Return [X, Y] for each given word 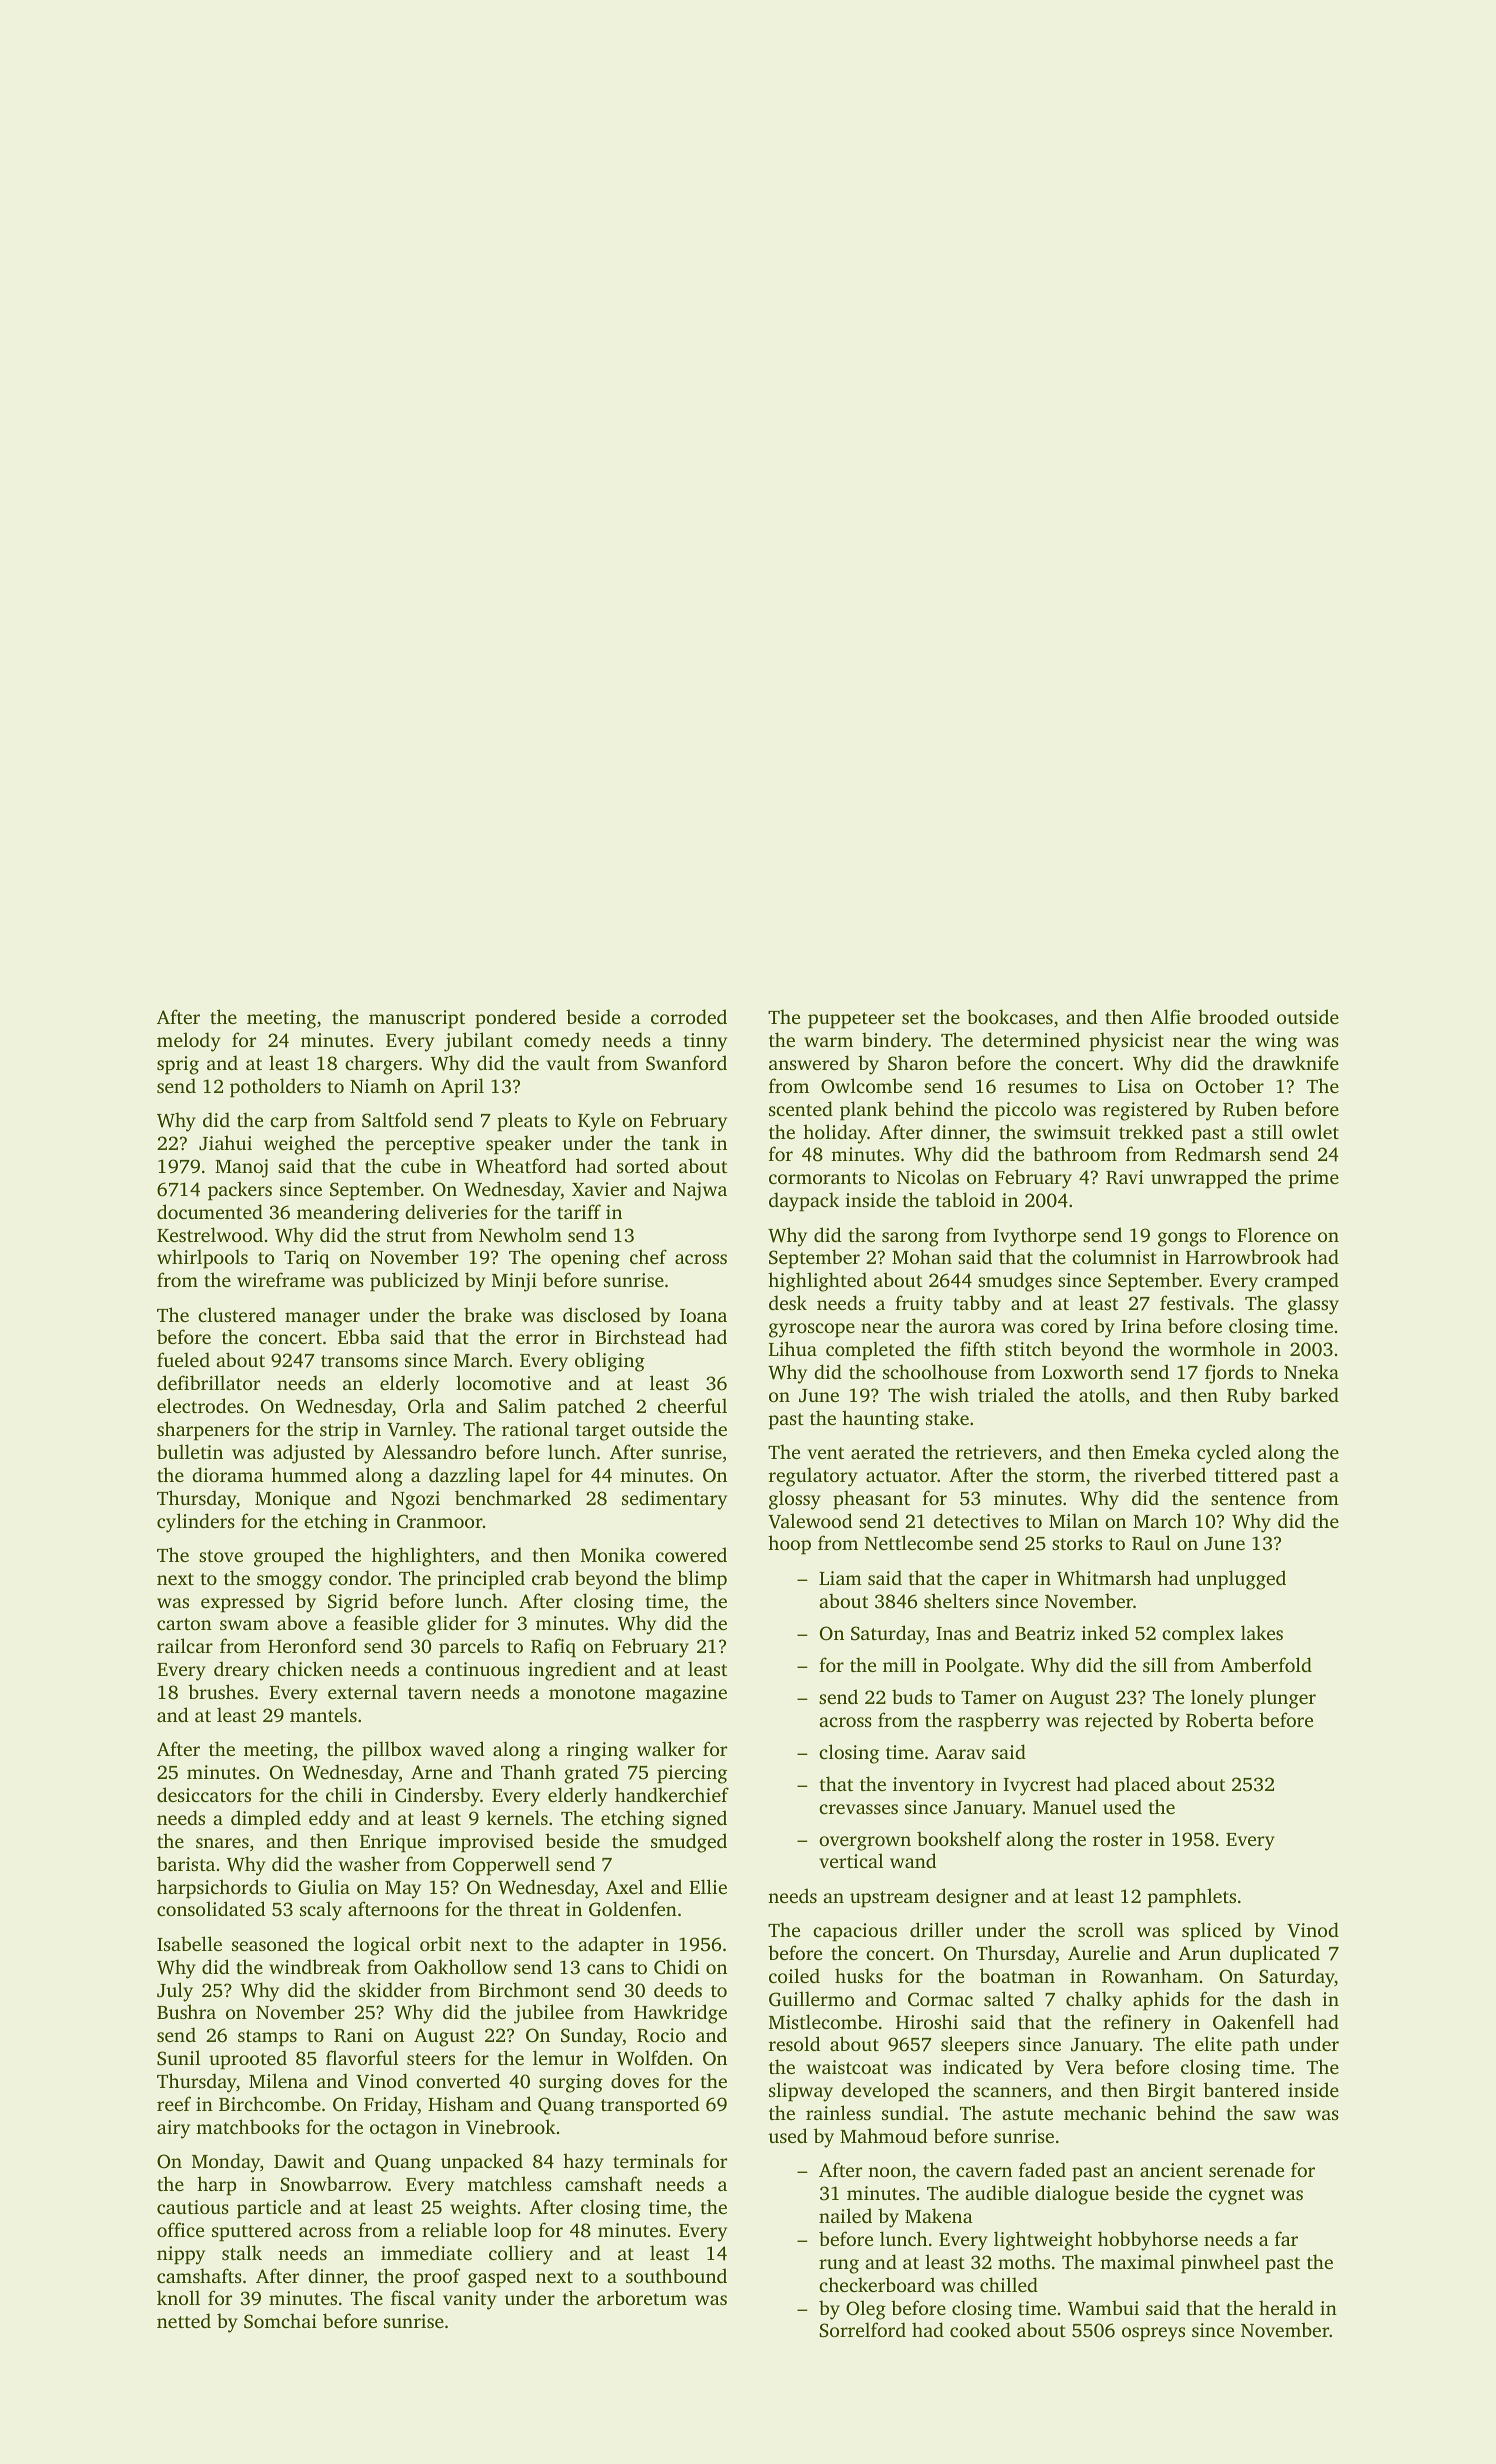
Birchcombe [270, 2103]
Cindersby [437, 1797]
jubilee [544, 2014]
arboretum [642, 2297]
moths [1024, 2261]
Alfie [1170, 1016]
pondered [515, 1019]
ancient [1171, 2170]
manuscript [417, 1019]
